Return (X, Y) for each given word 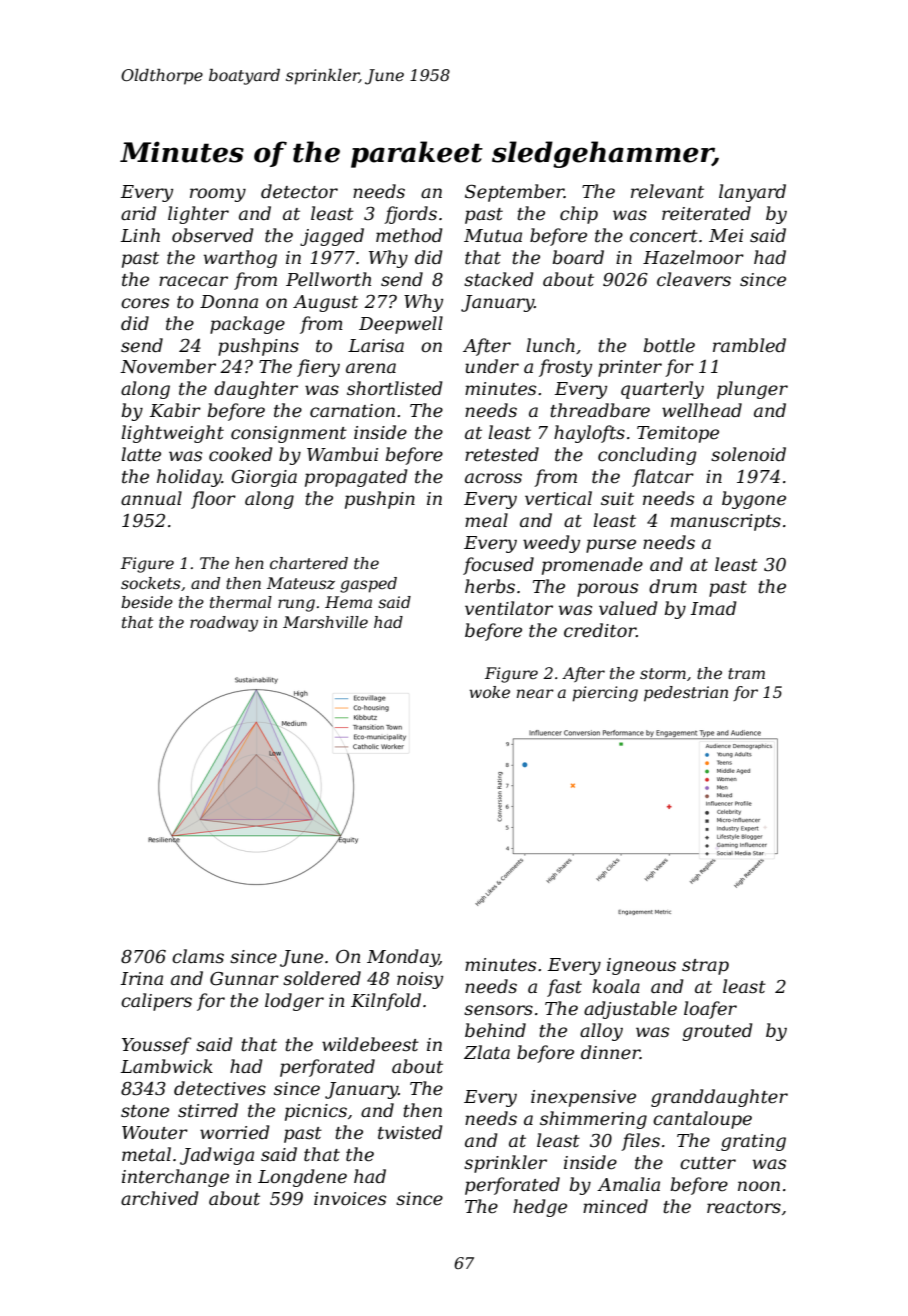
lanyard (752, 193)
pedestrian (686, 694)
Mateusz (301, 583)
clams (198, 956)
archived (160, 1198)
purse (611, 546)
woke (489, 692)
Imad (713, 608)
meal (486, 520)
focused (498, 566)
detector (299, 191)
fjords (410, 215)
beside (147, 602)
